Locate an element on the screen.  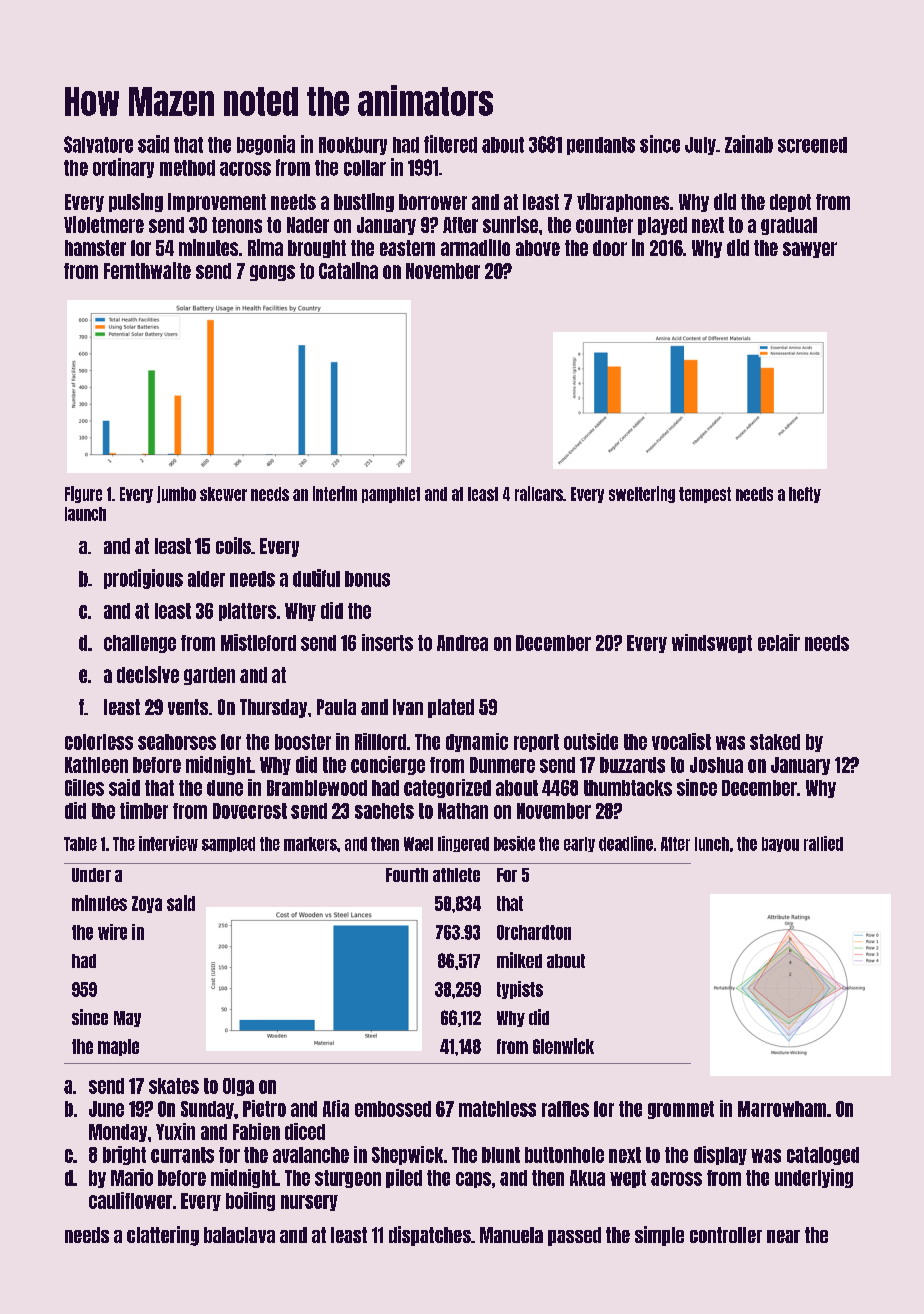
tenons is located at coordinates (237, 225).
